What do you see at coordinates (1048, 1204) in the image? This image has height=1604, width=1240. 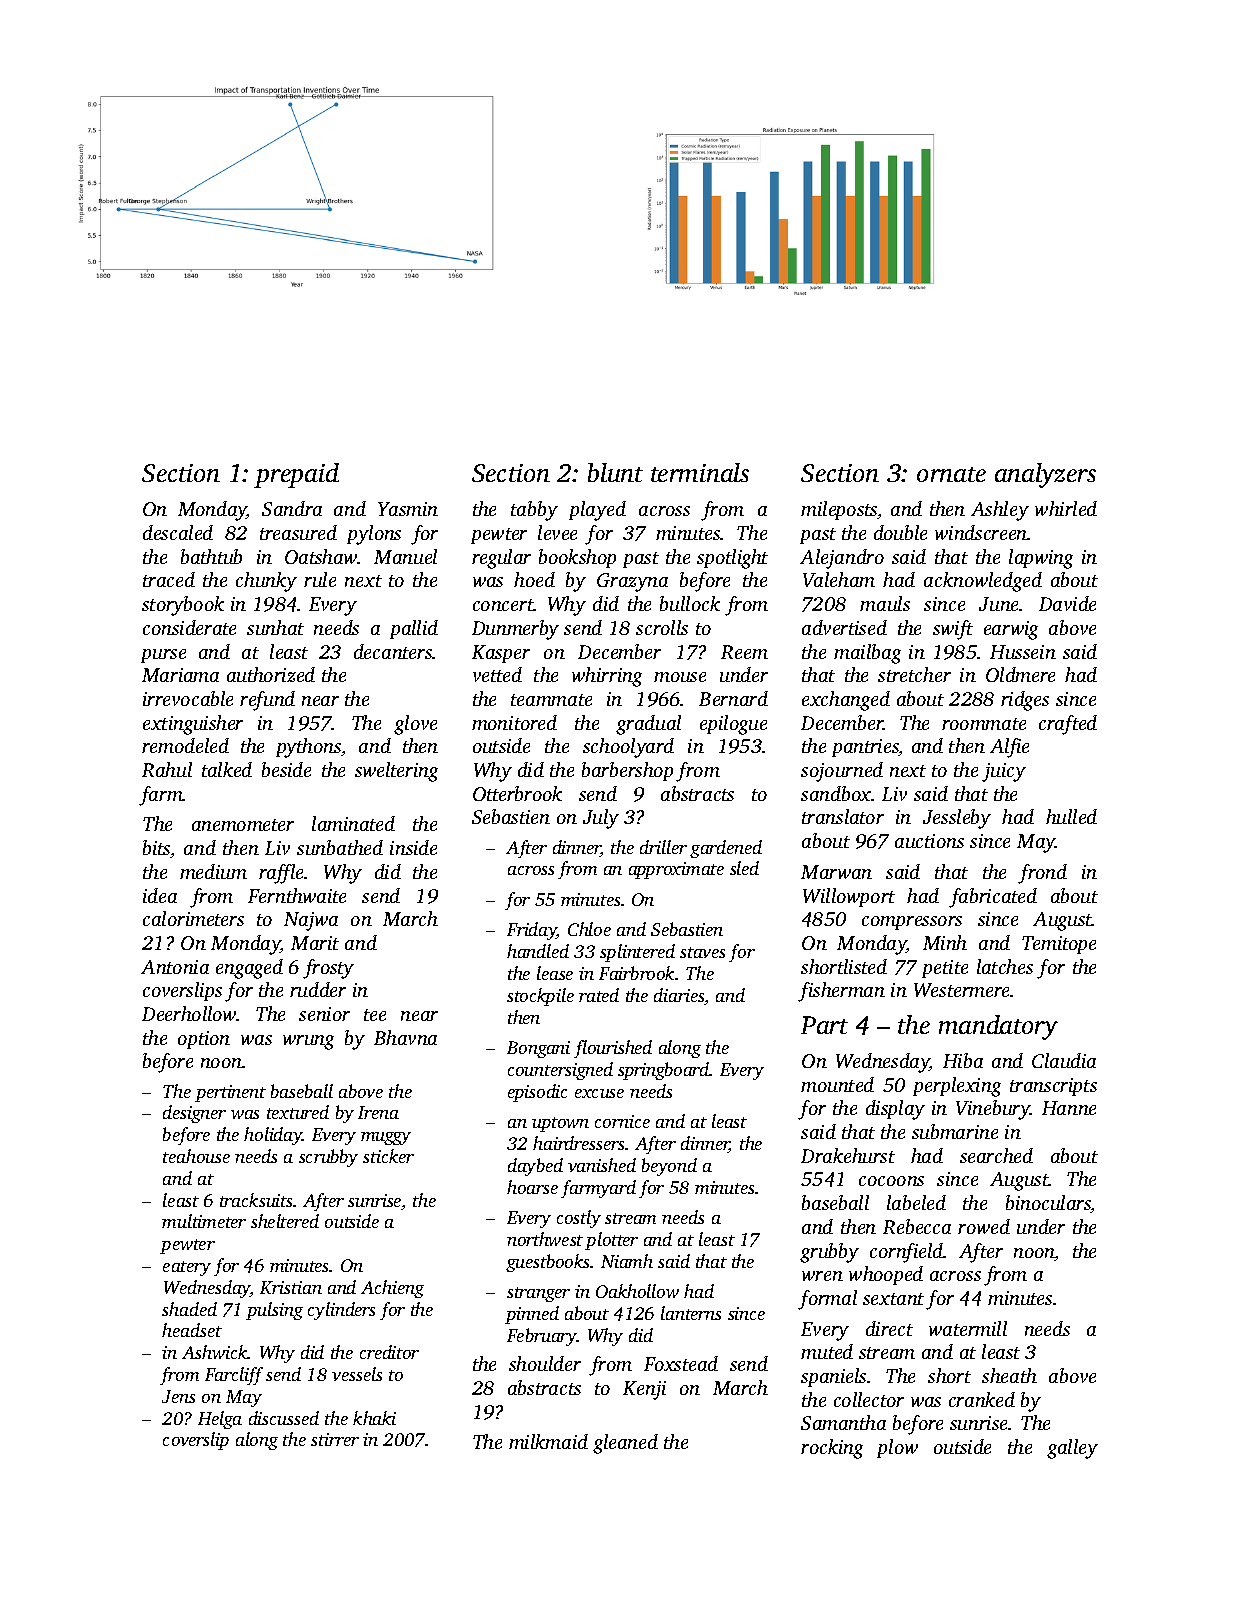 I see `binoculars` at bounding box center [1048, 1204].
